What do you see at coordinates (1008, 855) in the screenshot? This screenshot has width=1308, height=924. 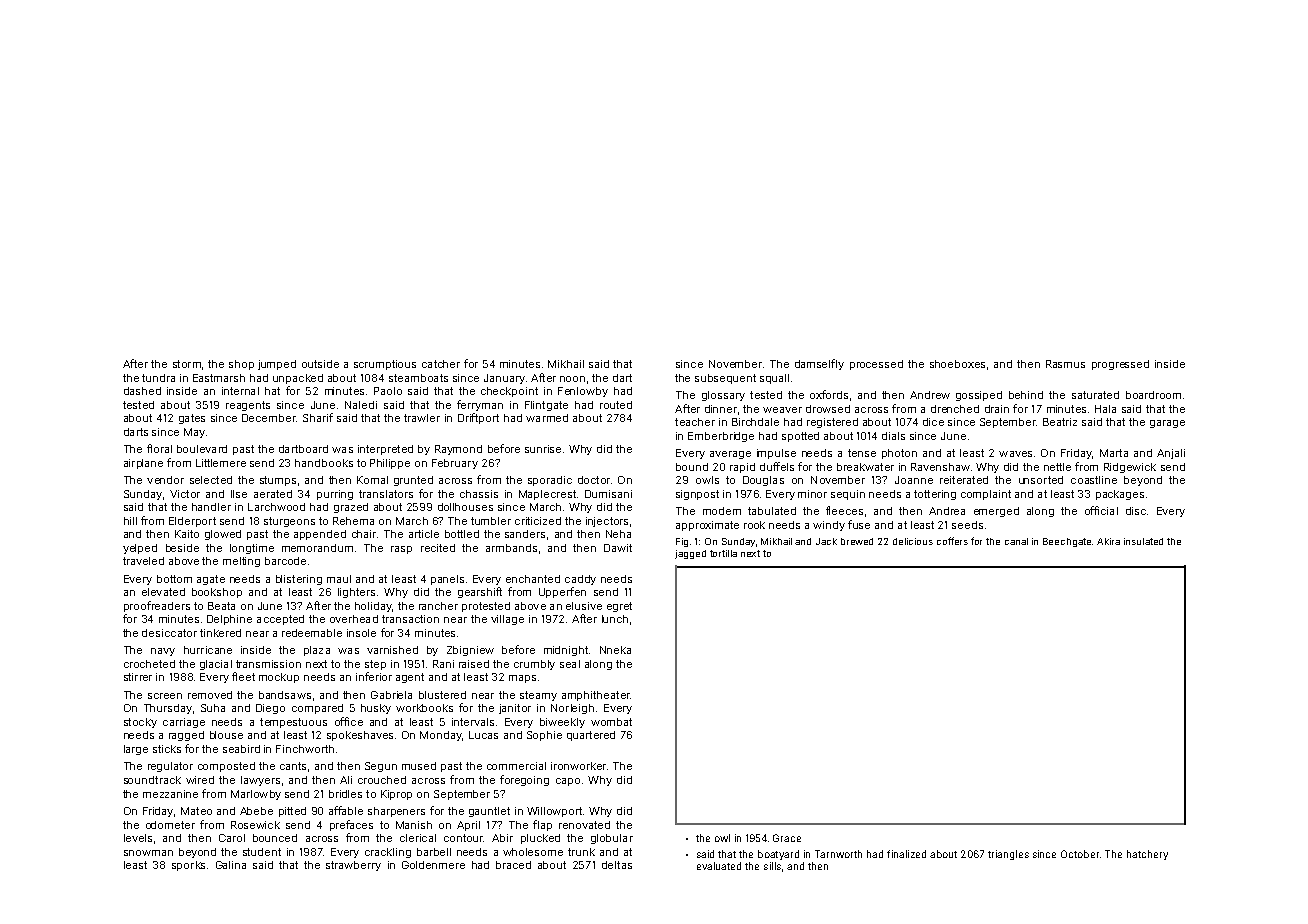 I see `triangles` at bounding box center [1008, 855].
